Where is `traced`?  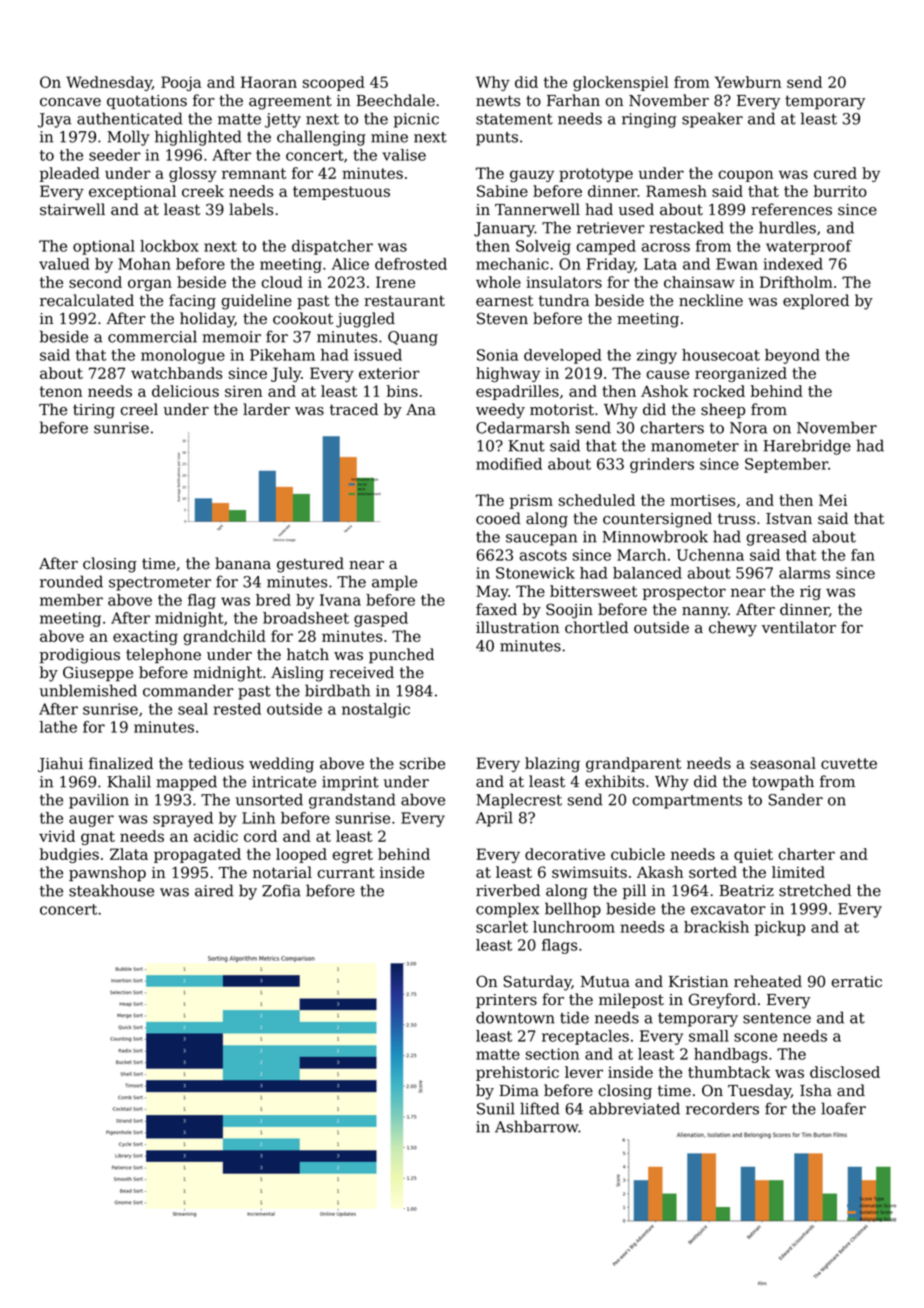
traced is located at coordinates (354, 409).
